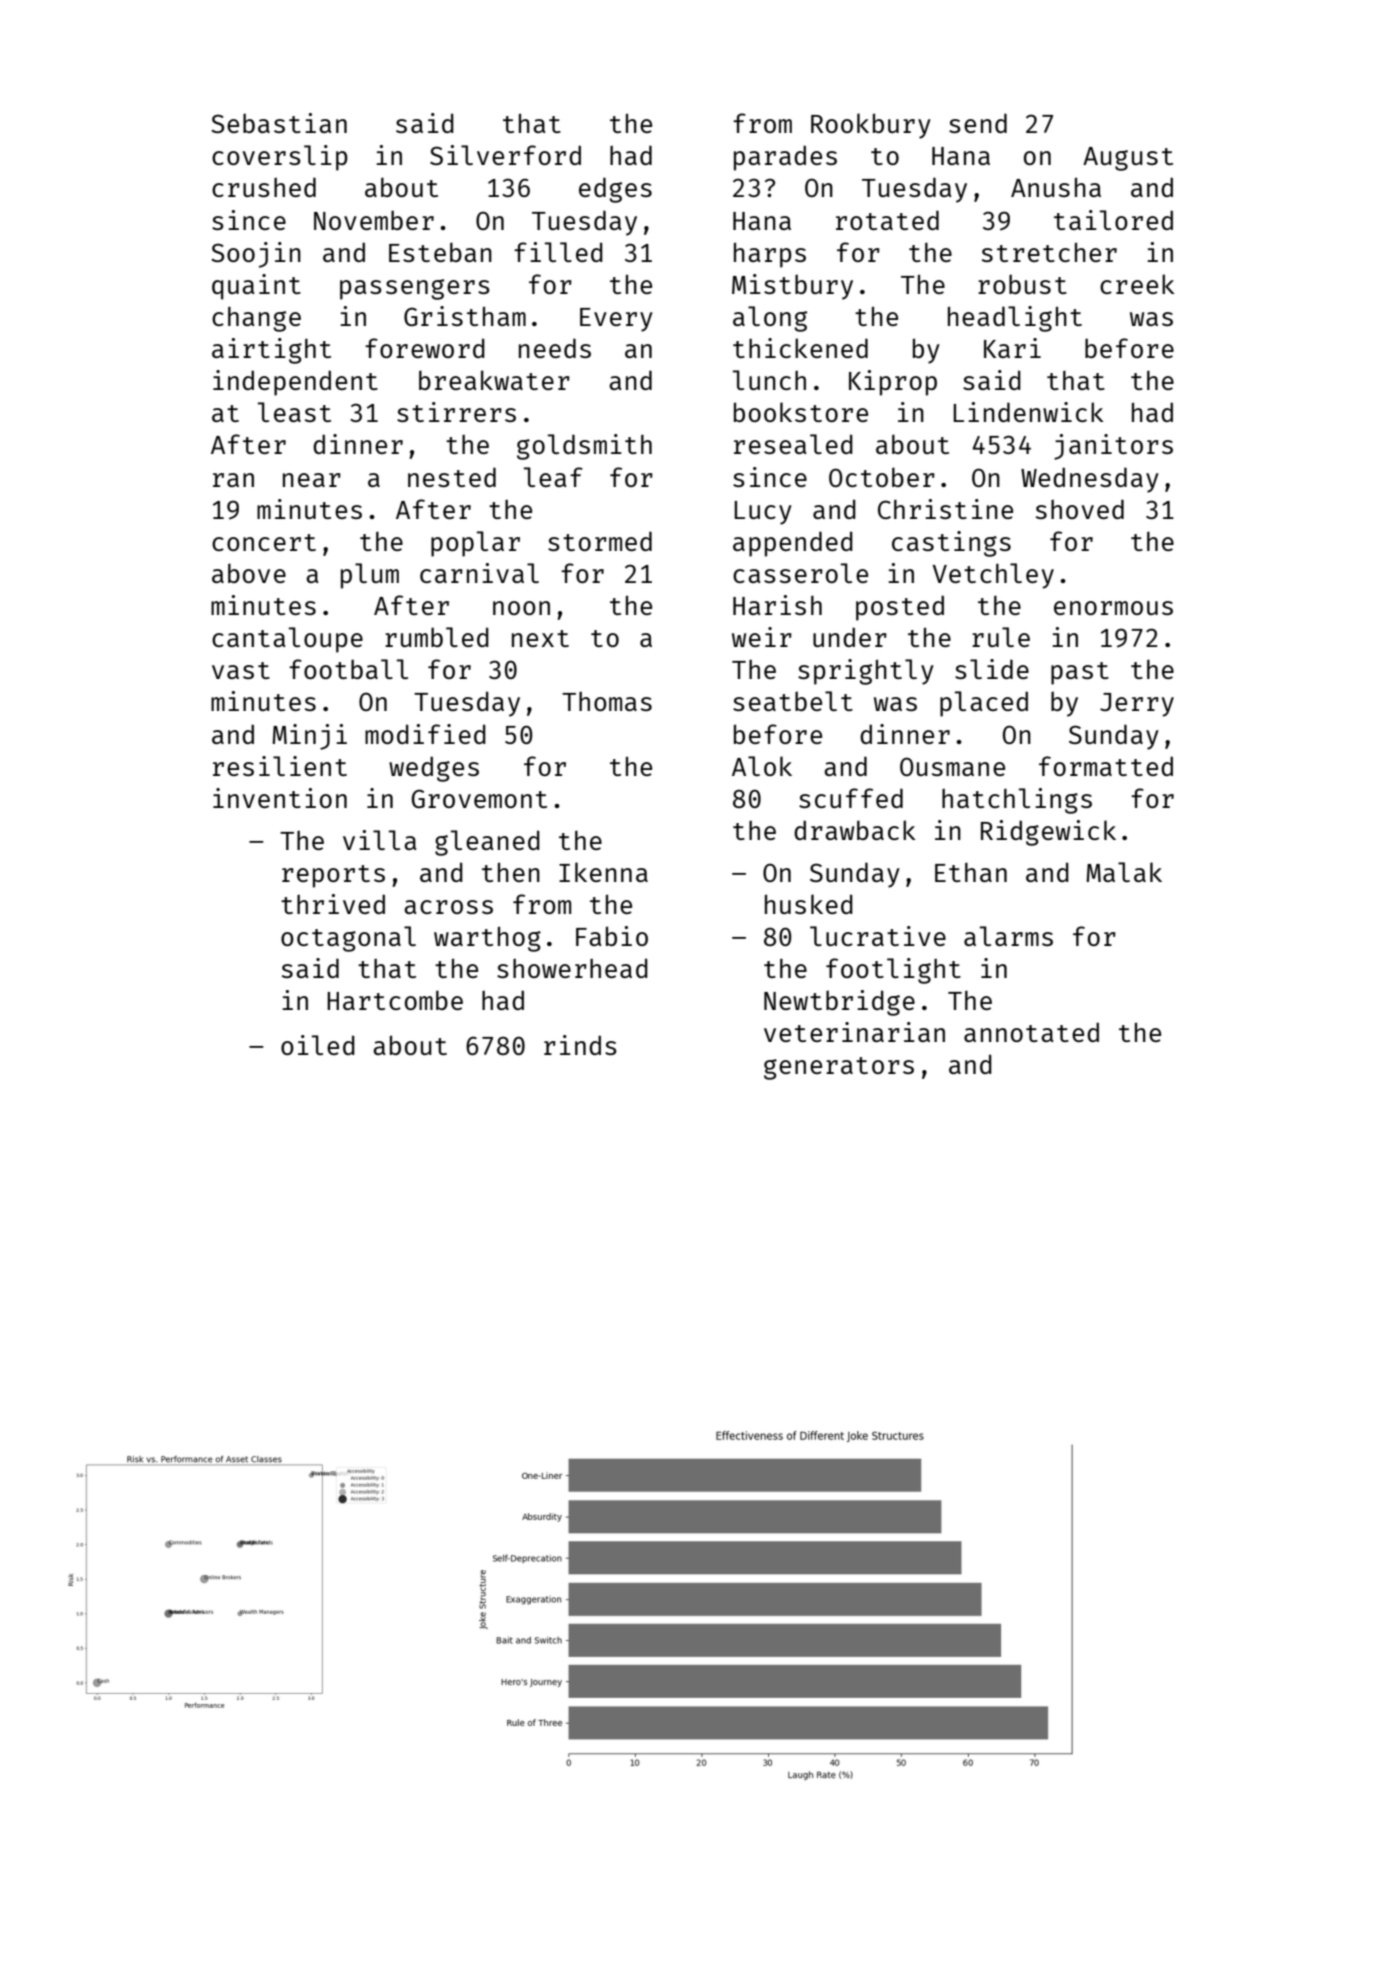  I want to click on Thomas, so click(607, 701).
